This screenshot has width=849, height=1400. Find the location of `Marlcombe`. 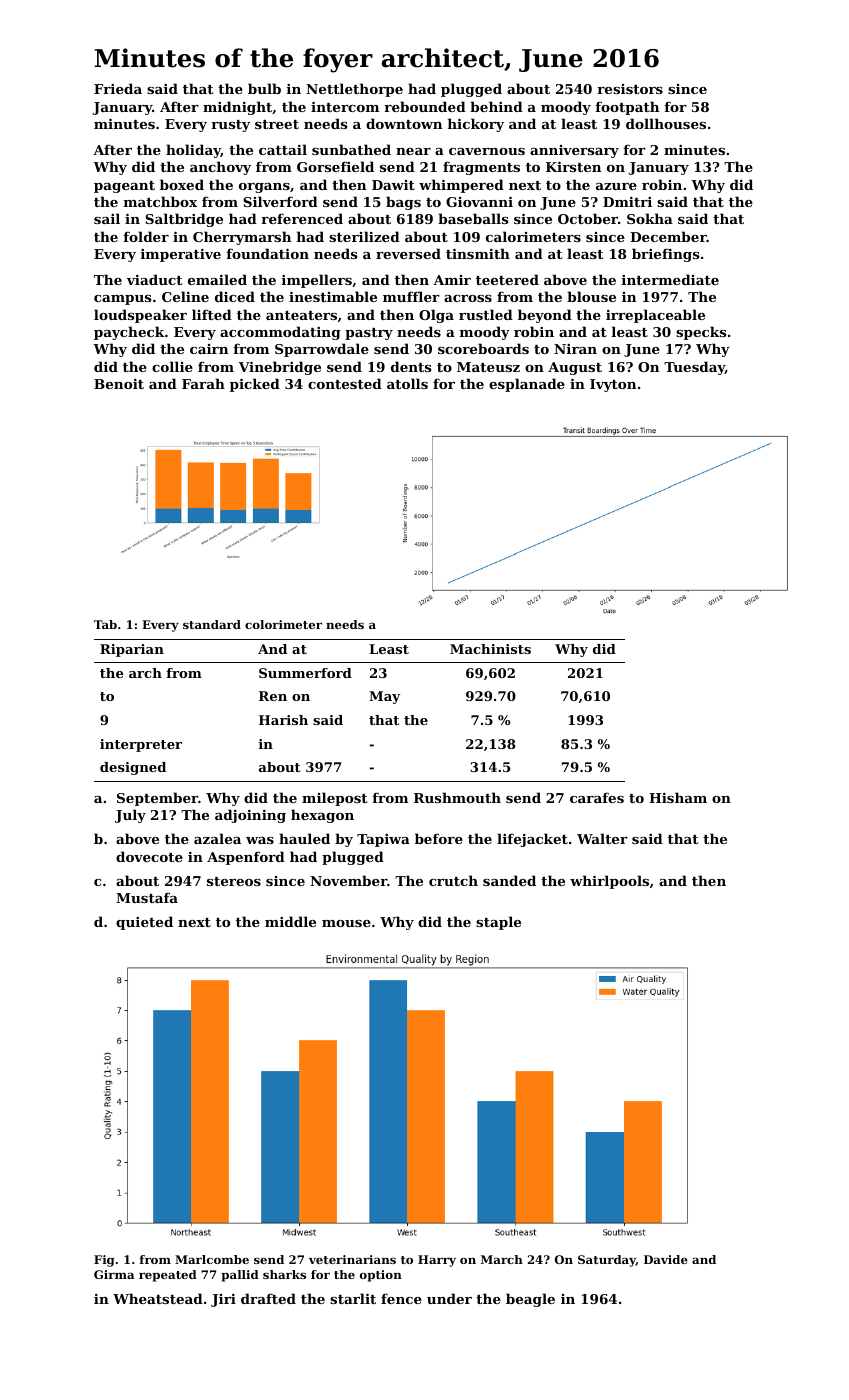

Marlcombe is located at coordinates (212, 1259).
